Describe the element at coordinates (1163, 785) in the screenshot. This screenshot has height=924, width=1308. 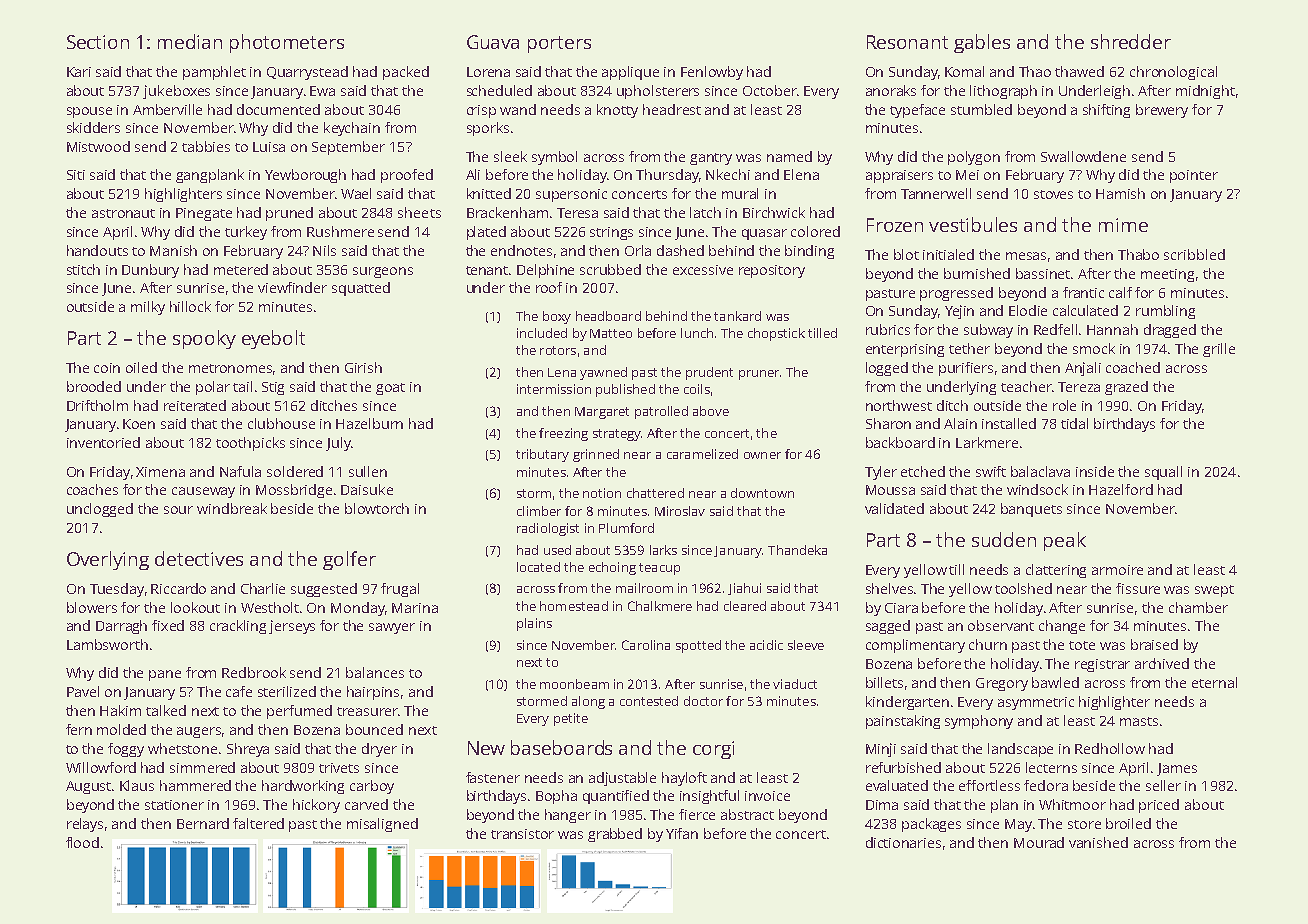
I see `seller` at that location.
